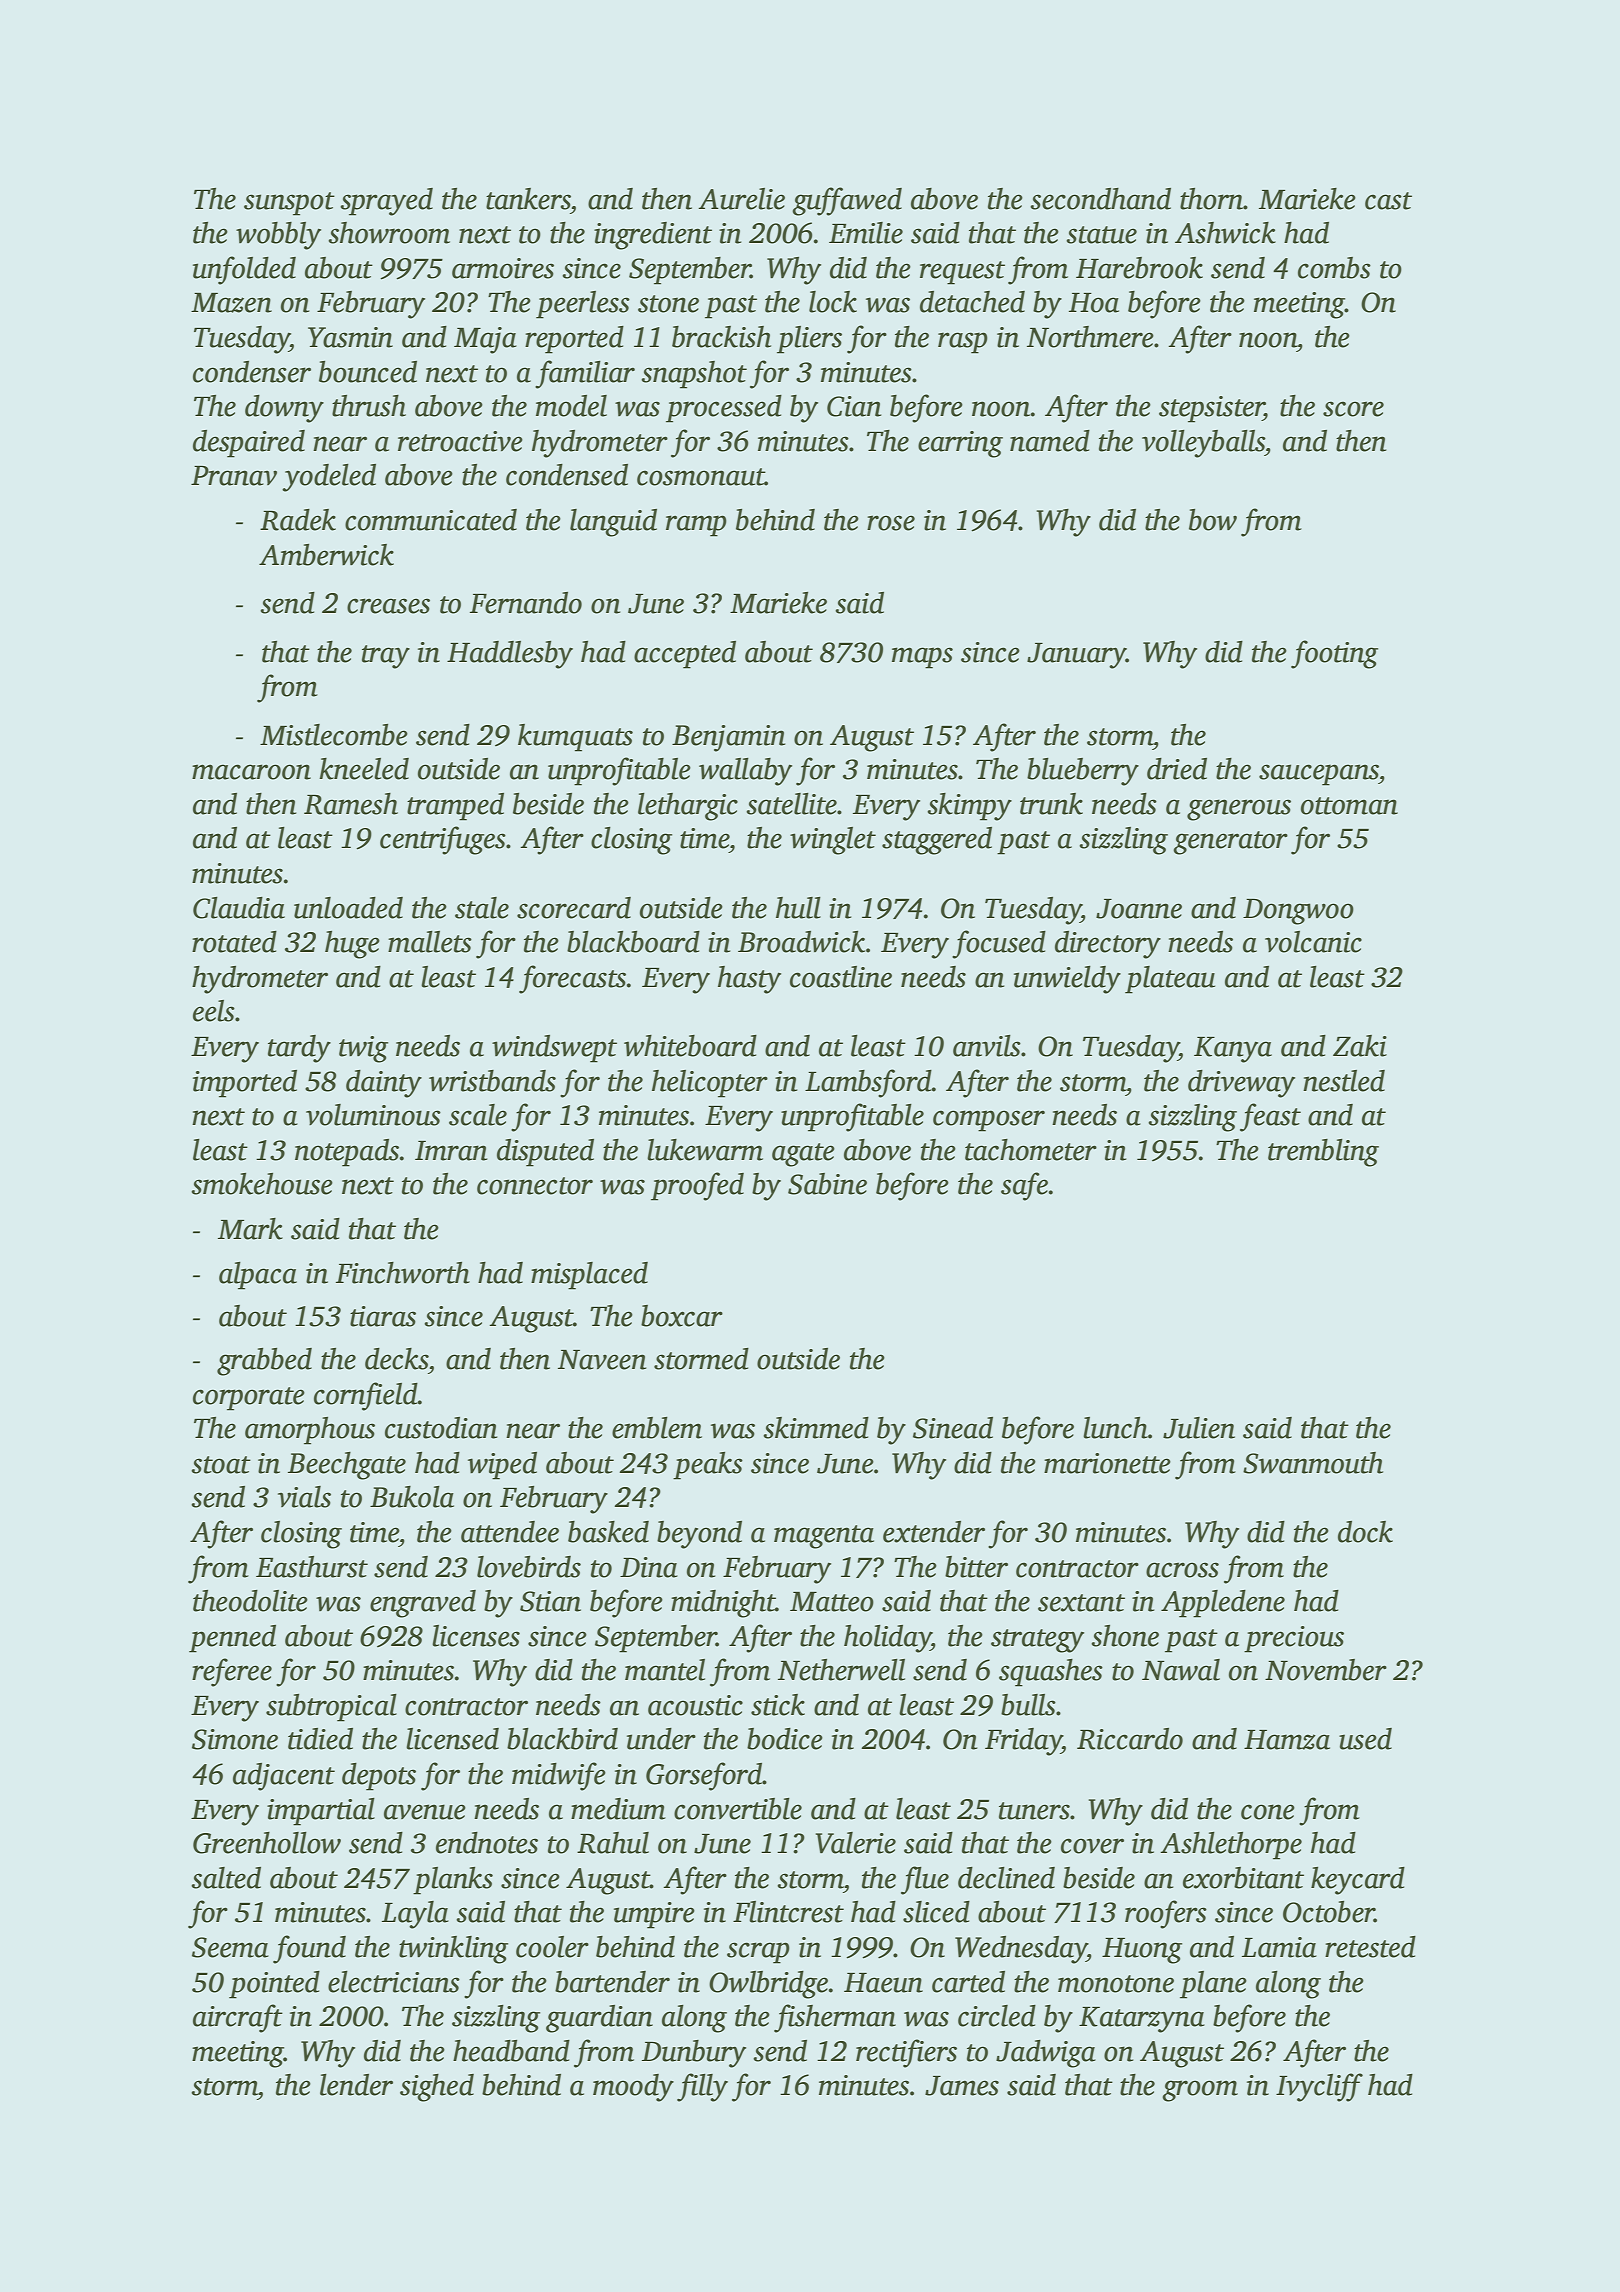  I want to click on October, so click(1329, 1912).
